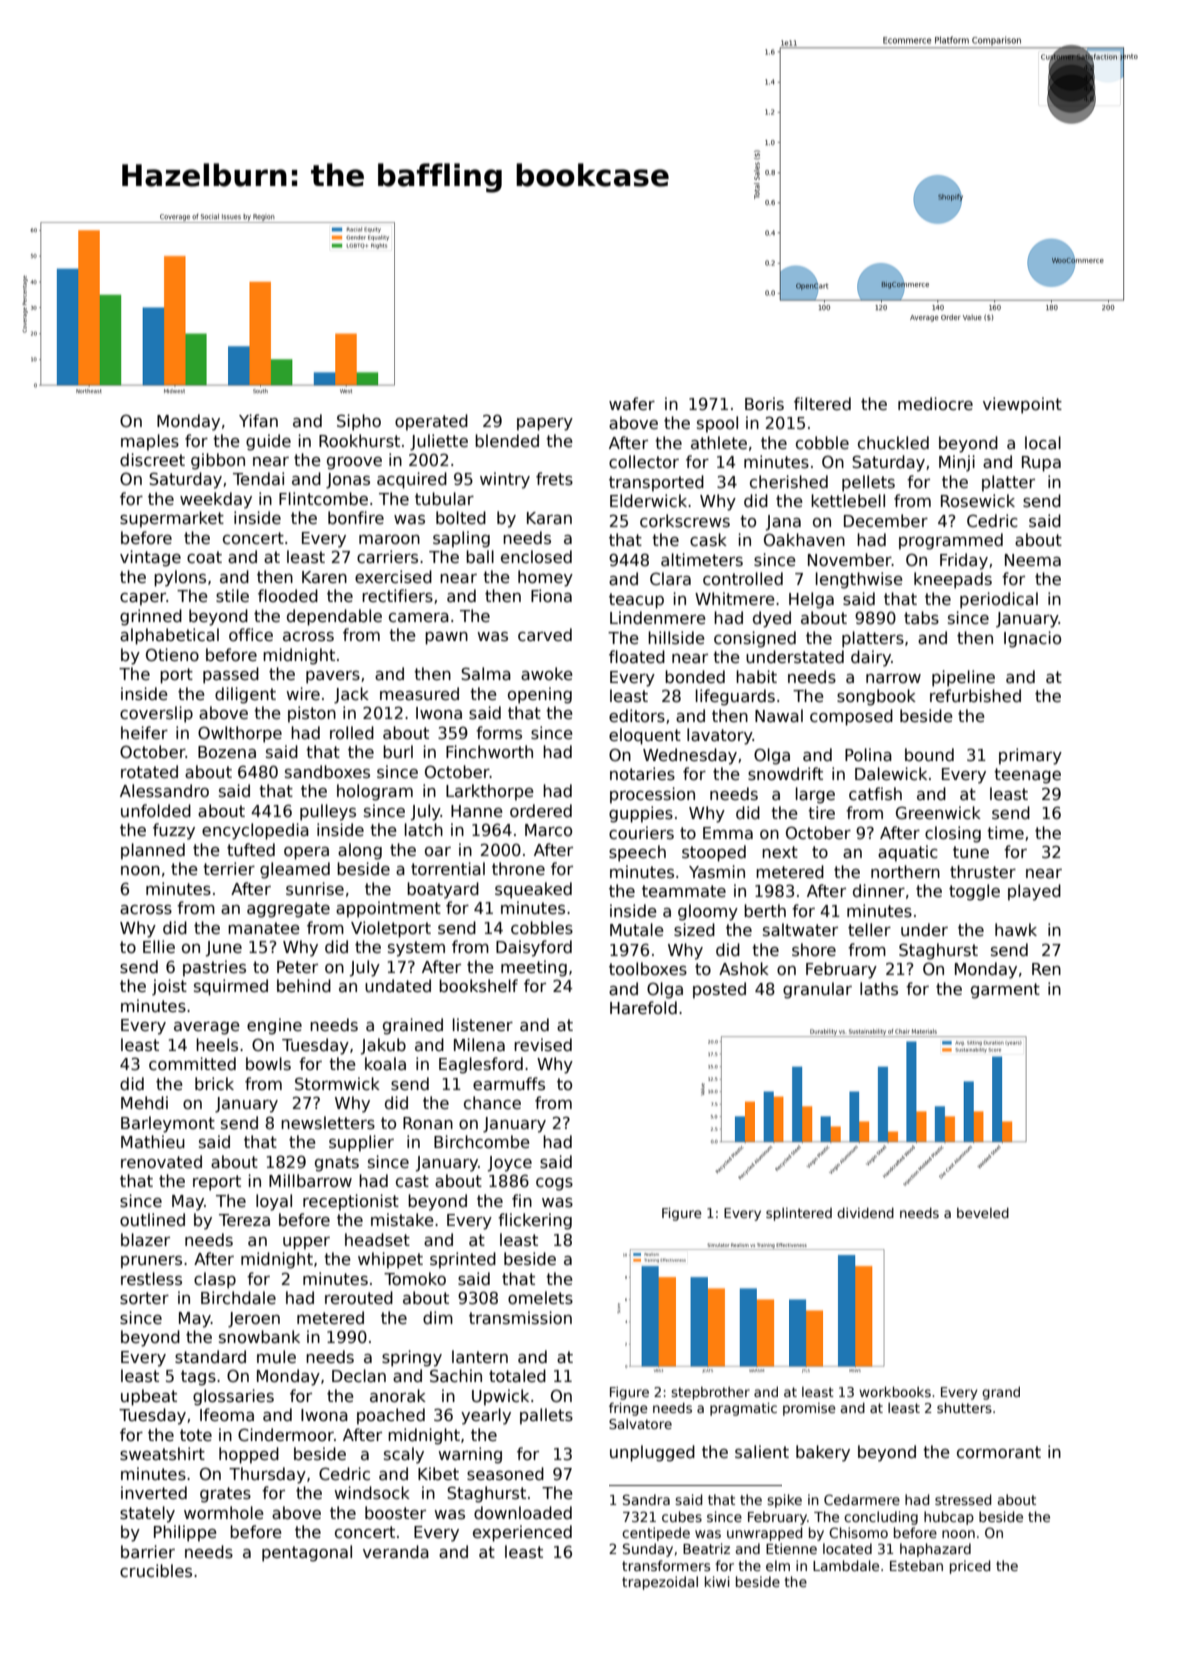 The image size is (1182, 1672). I want to click on tabs, so click(921, 618).
